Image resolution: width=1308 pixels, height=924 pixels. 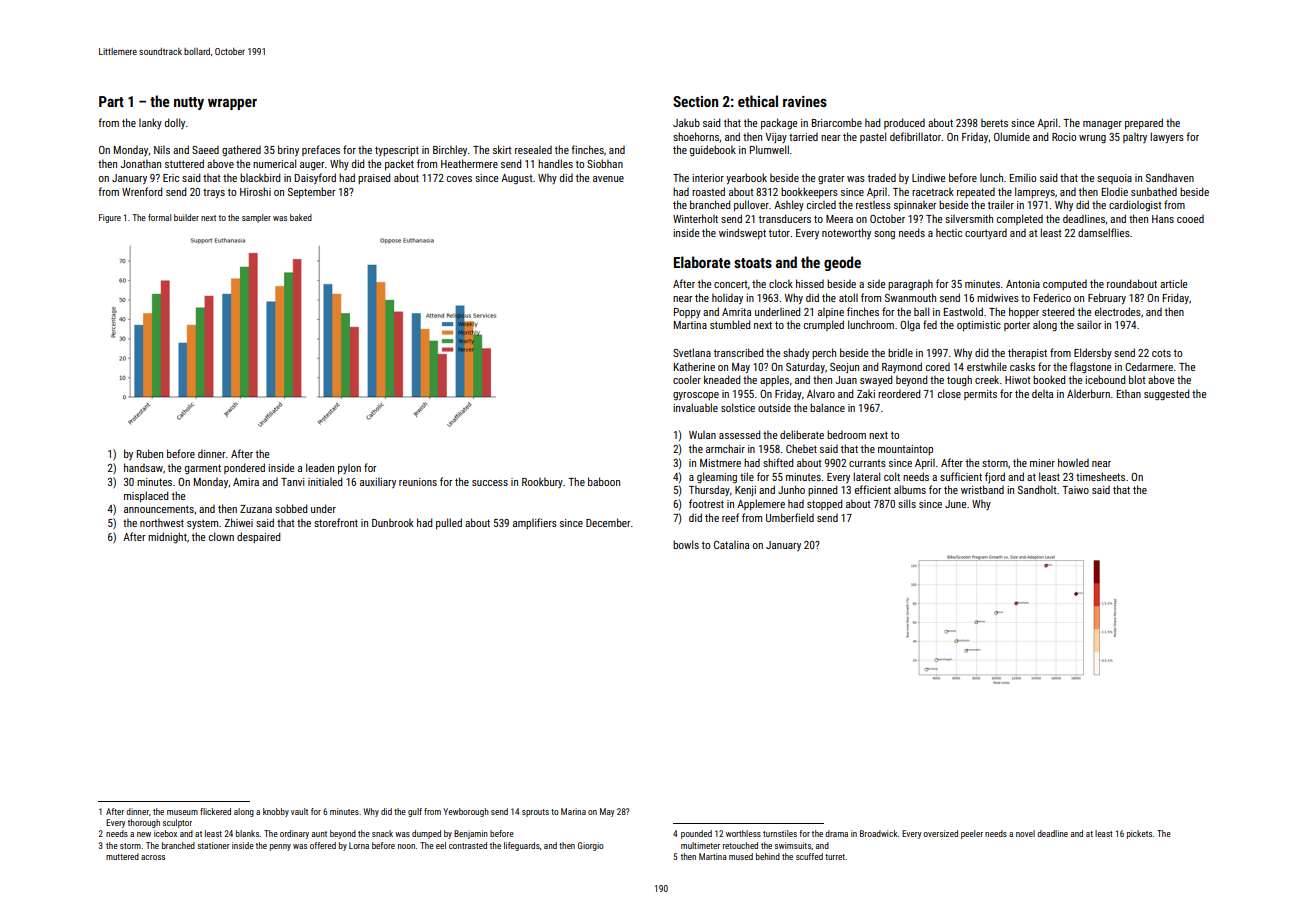 I want to click on Catalina, so click(x=731, y=544).
